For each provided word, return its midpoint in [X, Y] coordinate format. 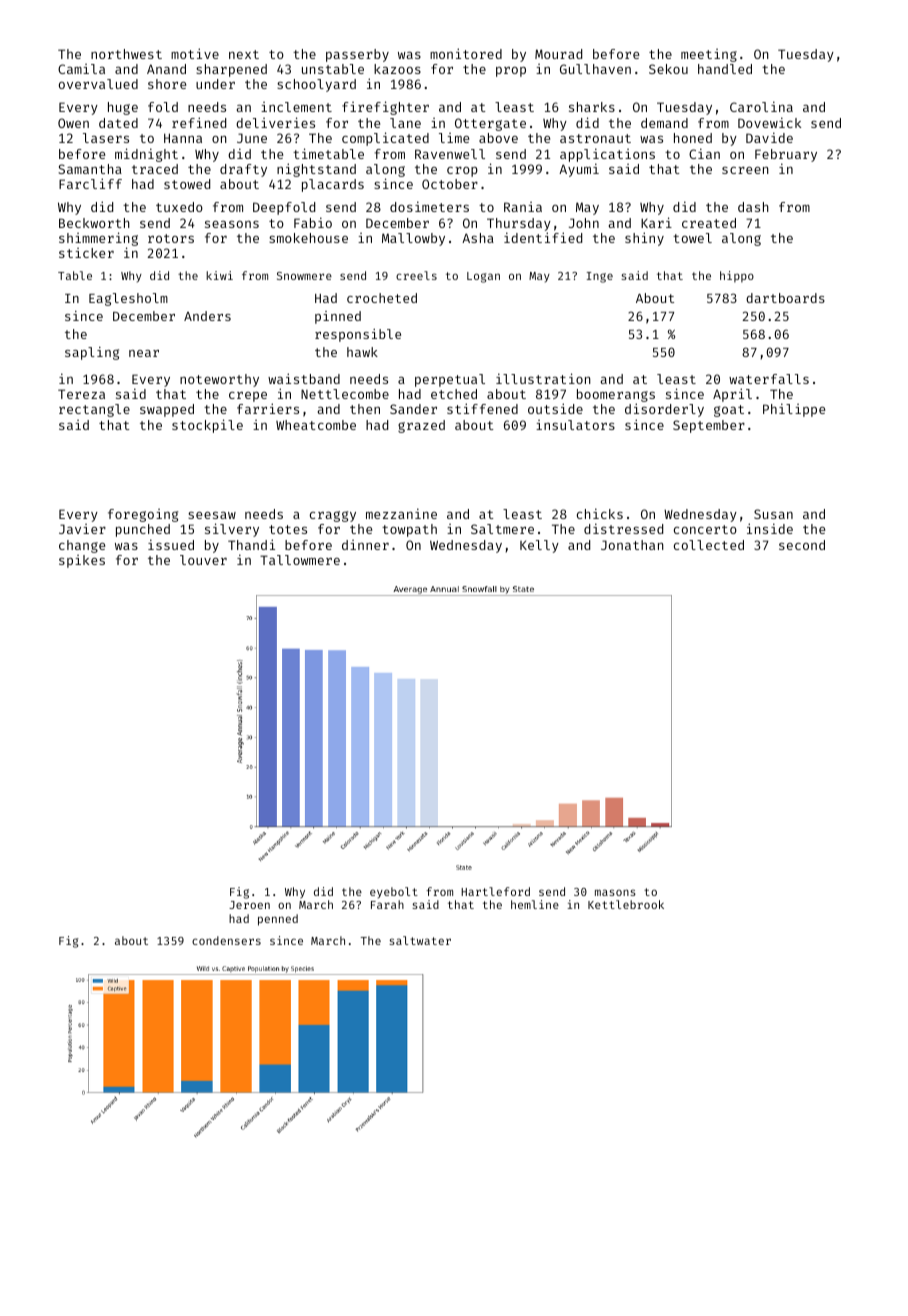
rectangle [94, 410]
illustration [543, 378]
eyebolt [394, 892]
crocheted [382, 298]
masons [615, 892]
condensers [226, 940]
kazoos [397, 69]
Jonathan [632, 545]
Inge [600, 277]
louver [203, 560]
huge [123, 108]
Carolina [761, 106]
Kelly [539, 546]
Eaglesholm [128, 299]
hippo [737, 277]
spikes [82, 561]
